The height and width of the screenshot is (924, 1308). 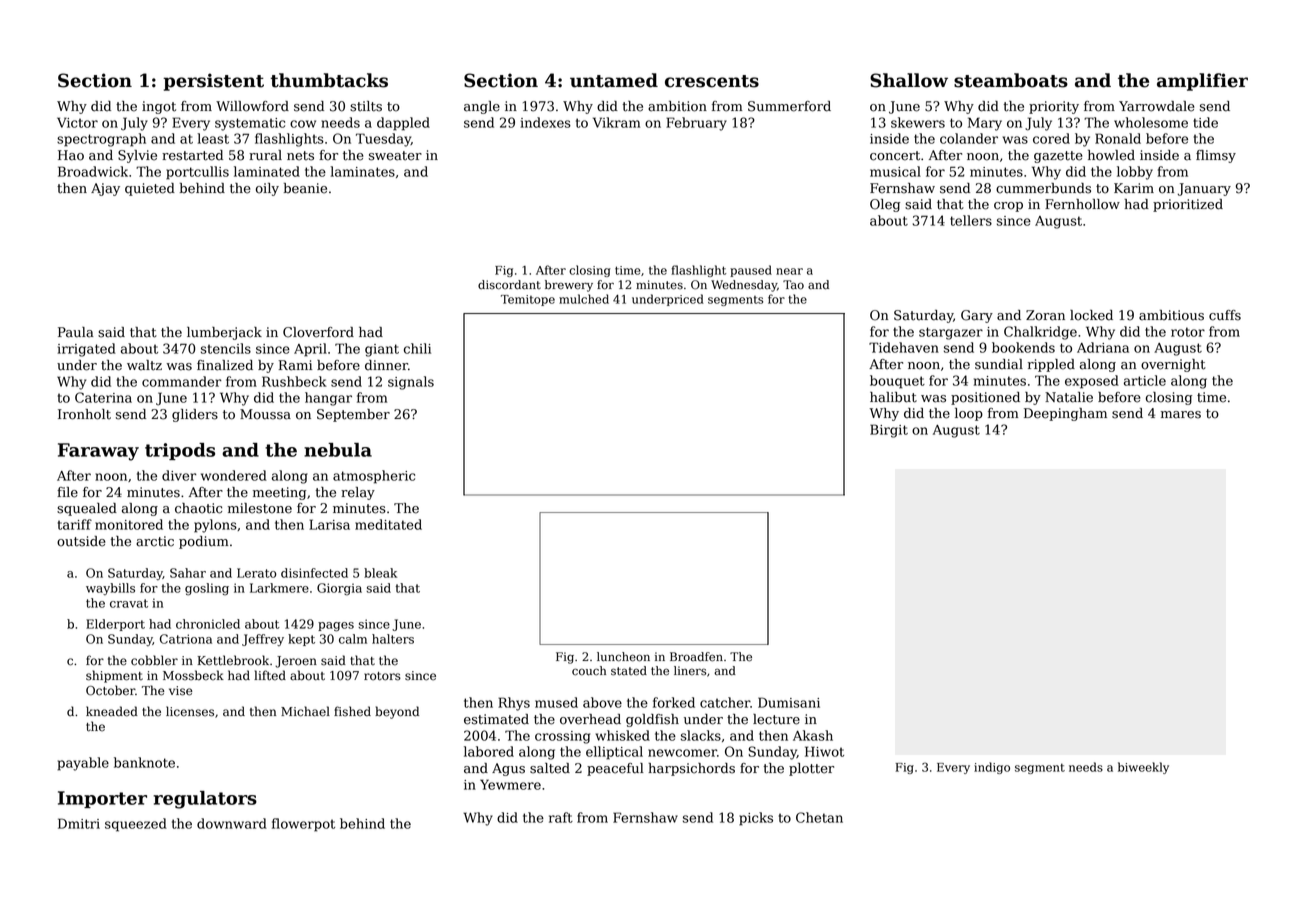 I want to click on halibut, so click(x=893, y=397).
